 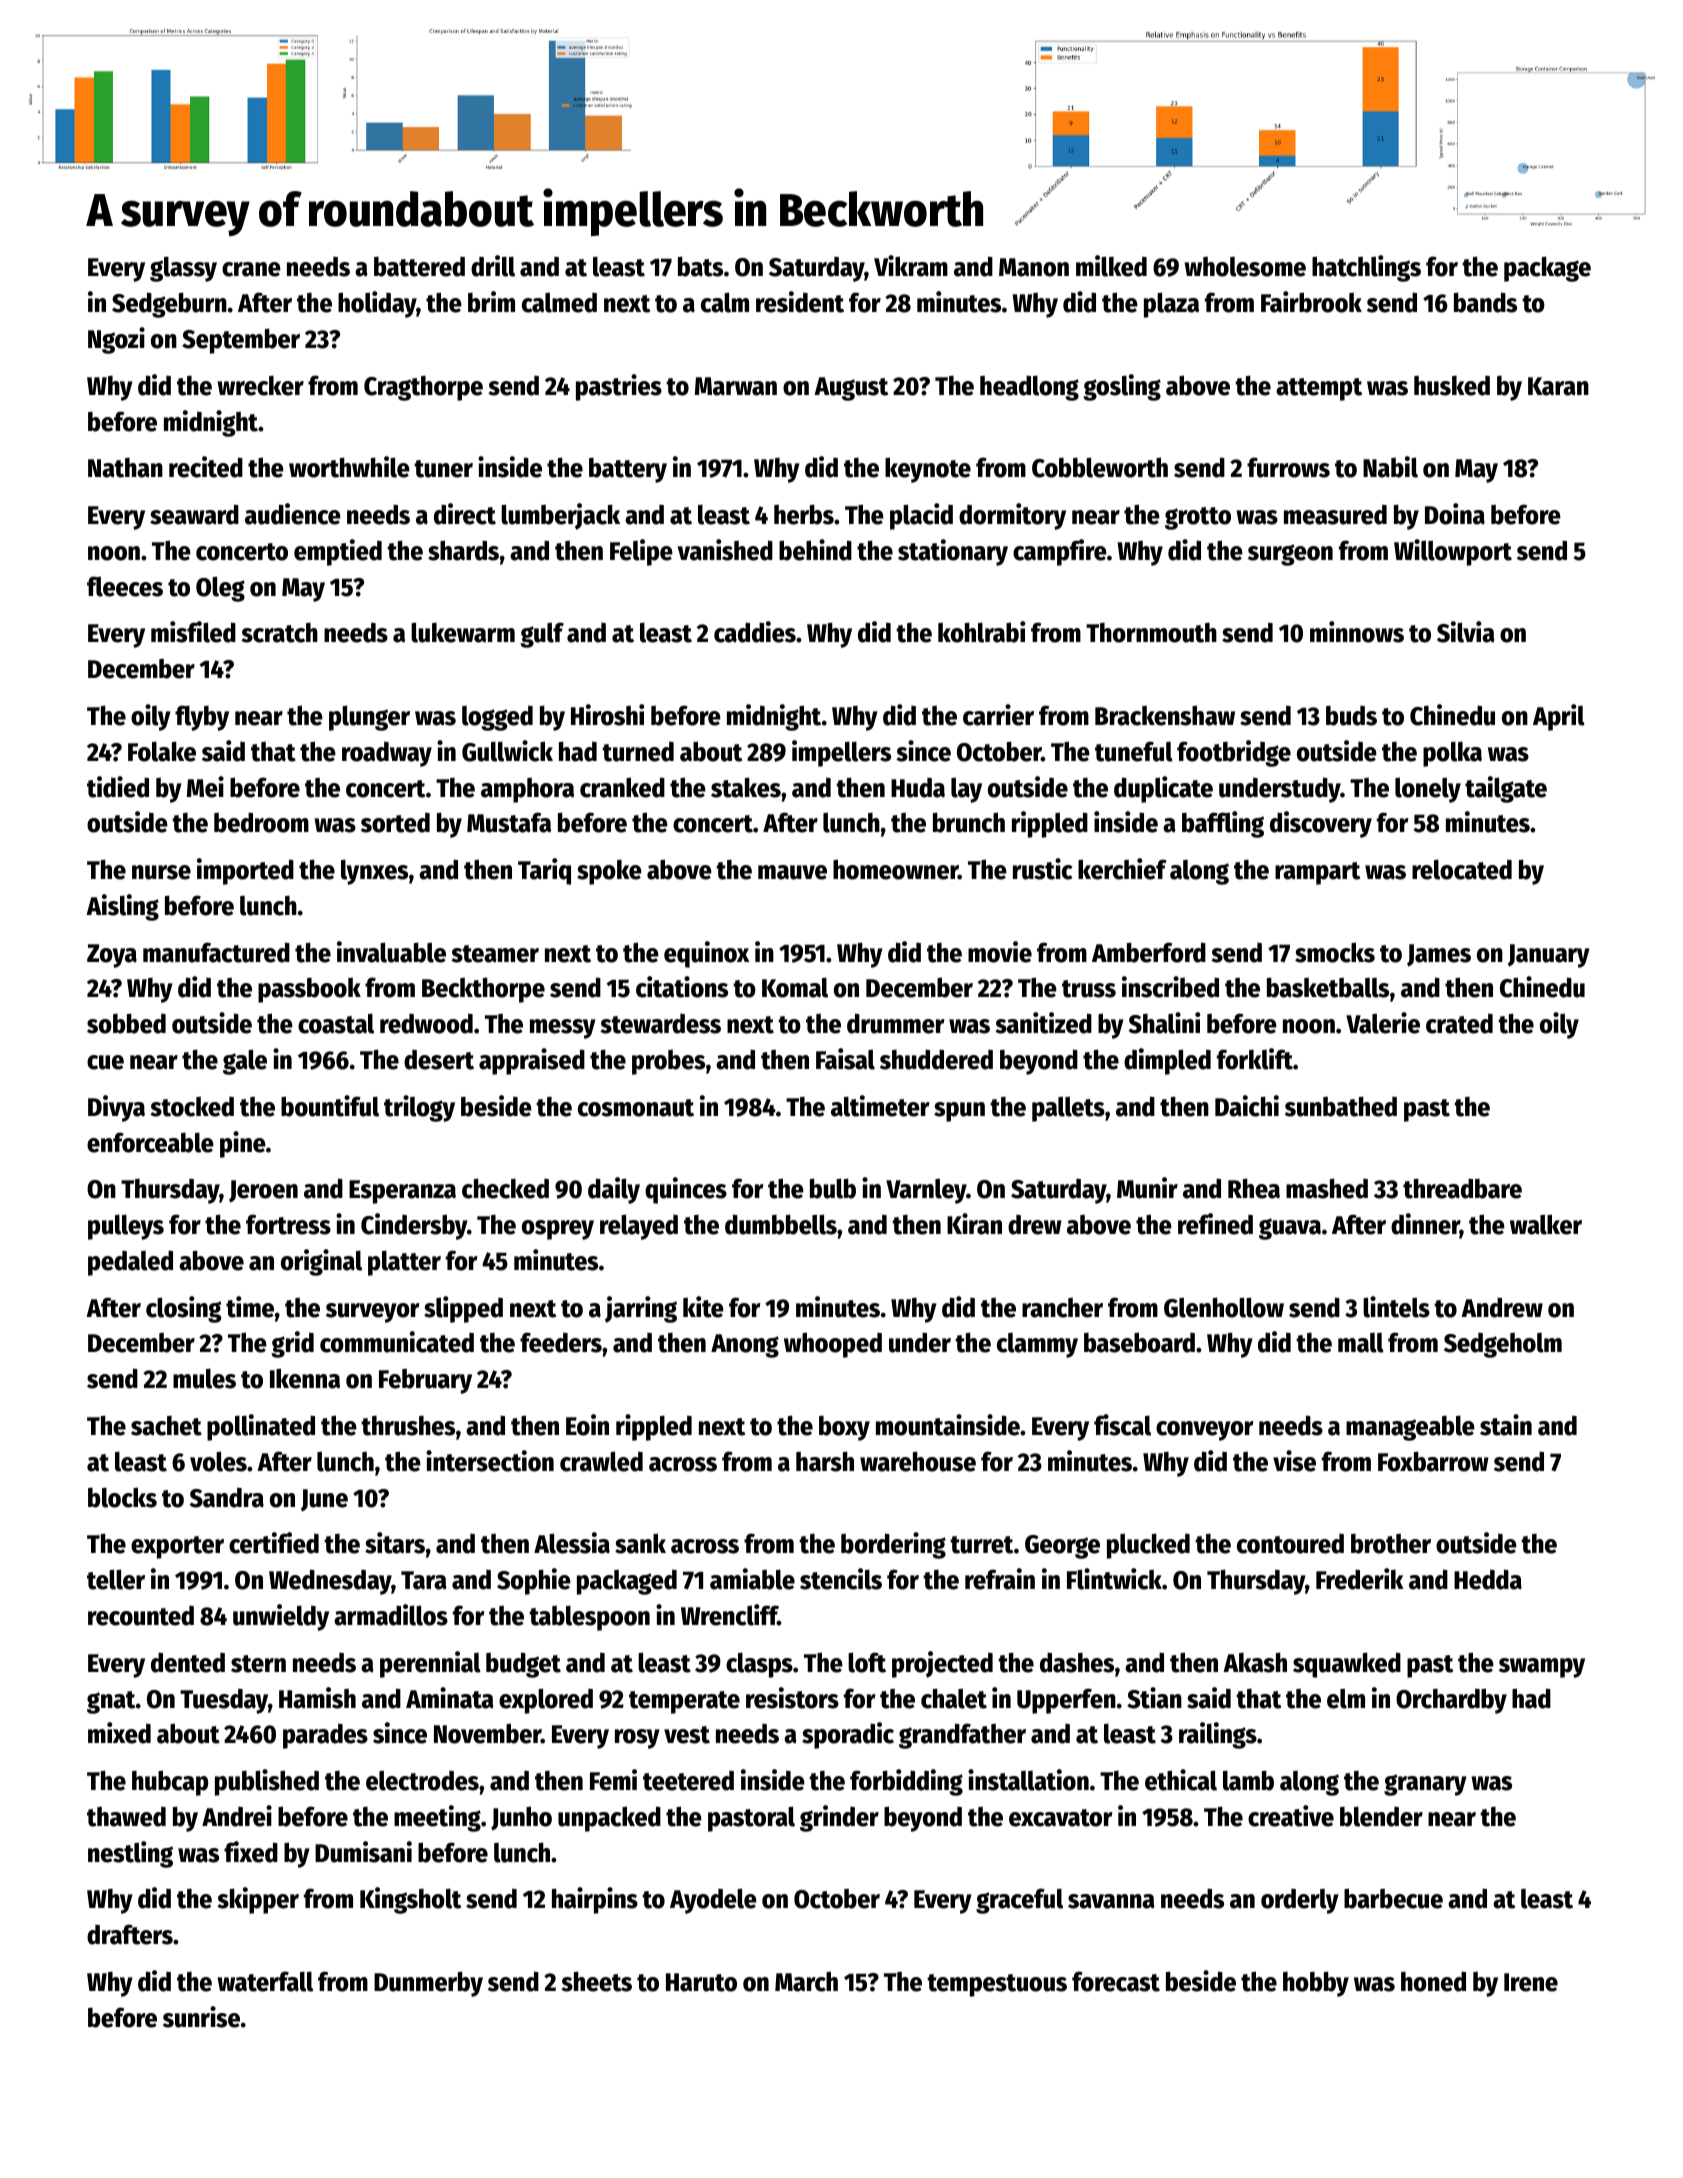 What do you see at coordinates (1546, 1224) in the screenshot?
I see `walker` at bounding box center [1546, 1224].
